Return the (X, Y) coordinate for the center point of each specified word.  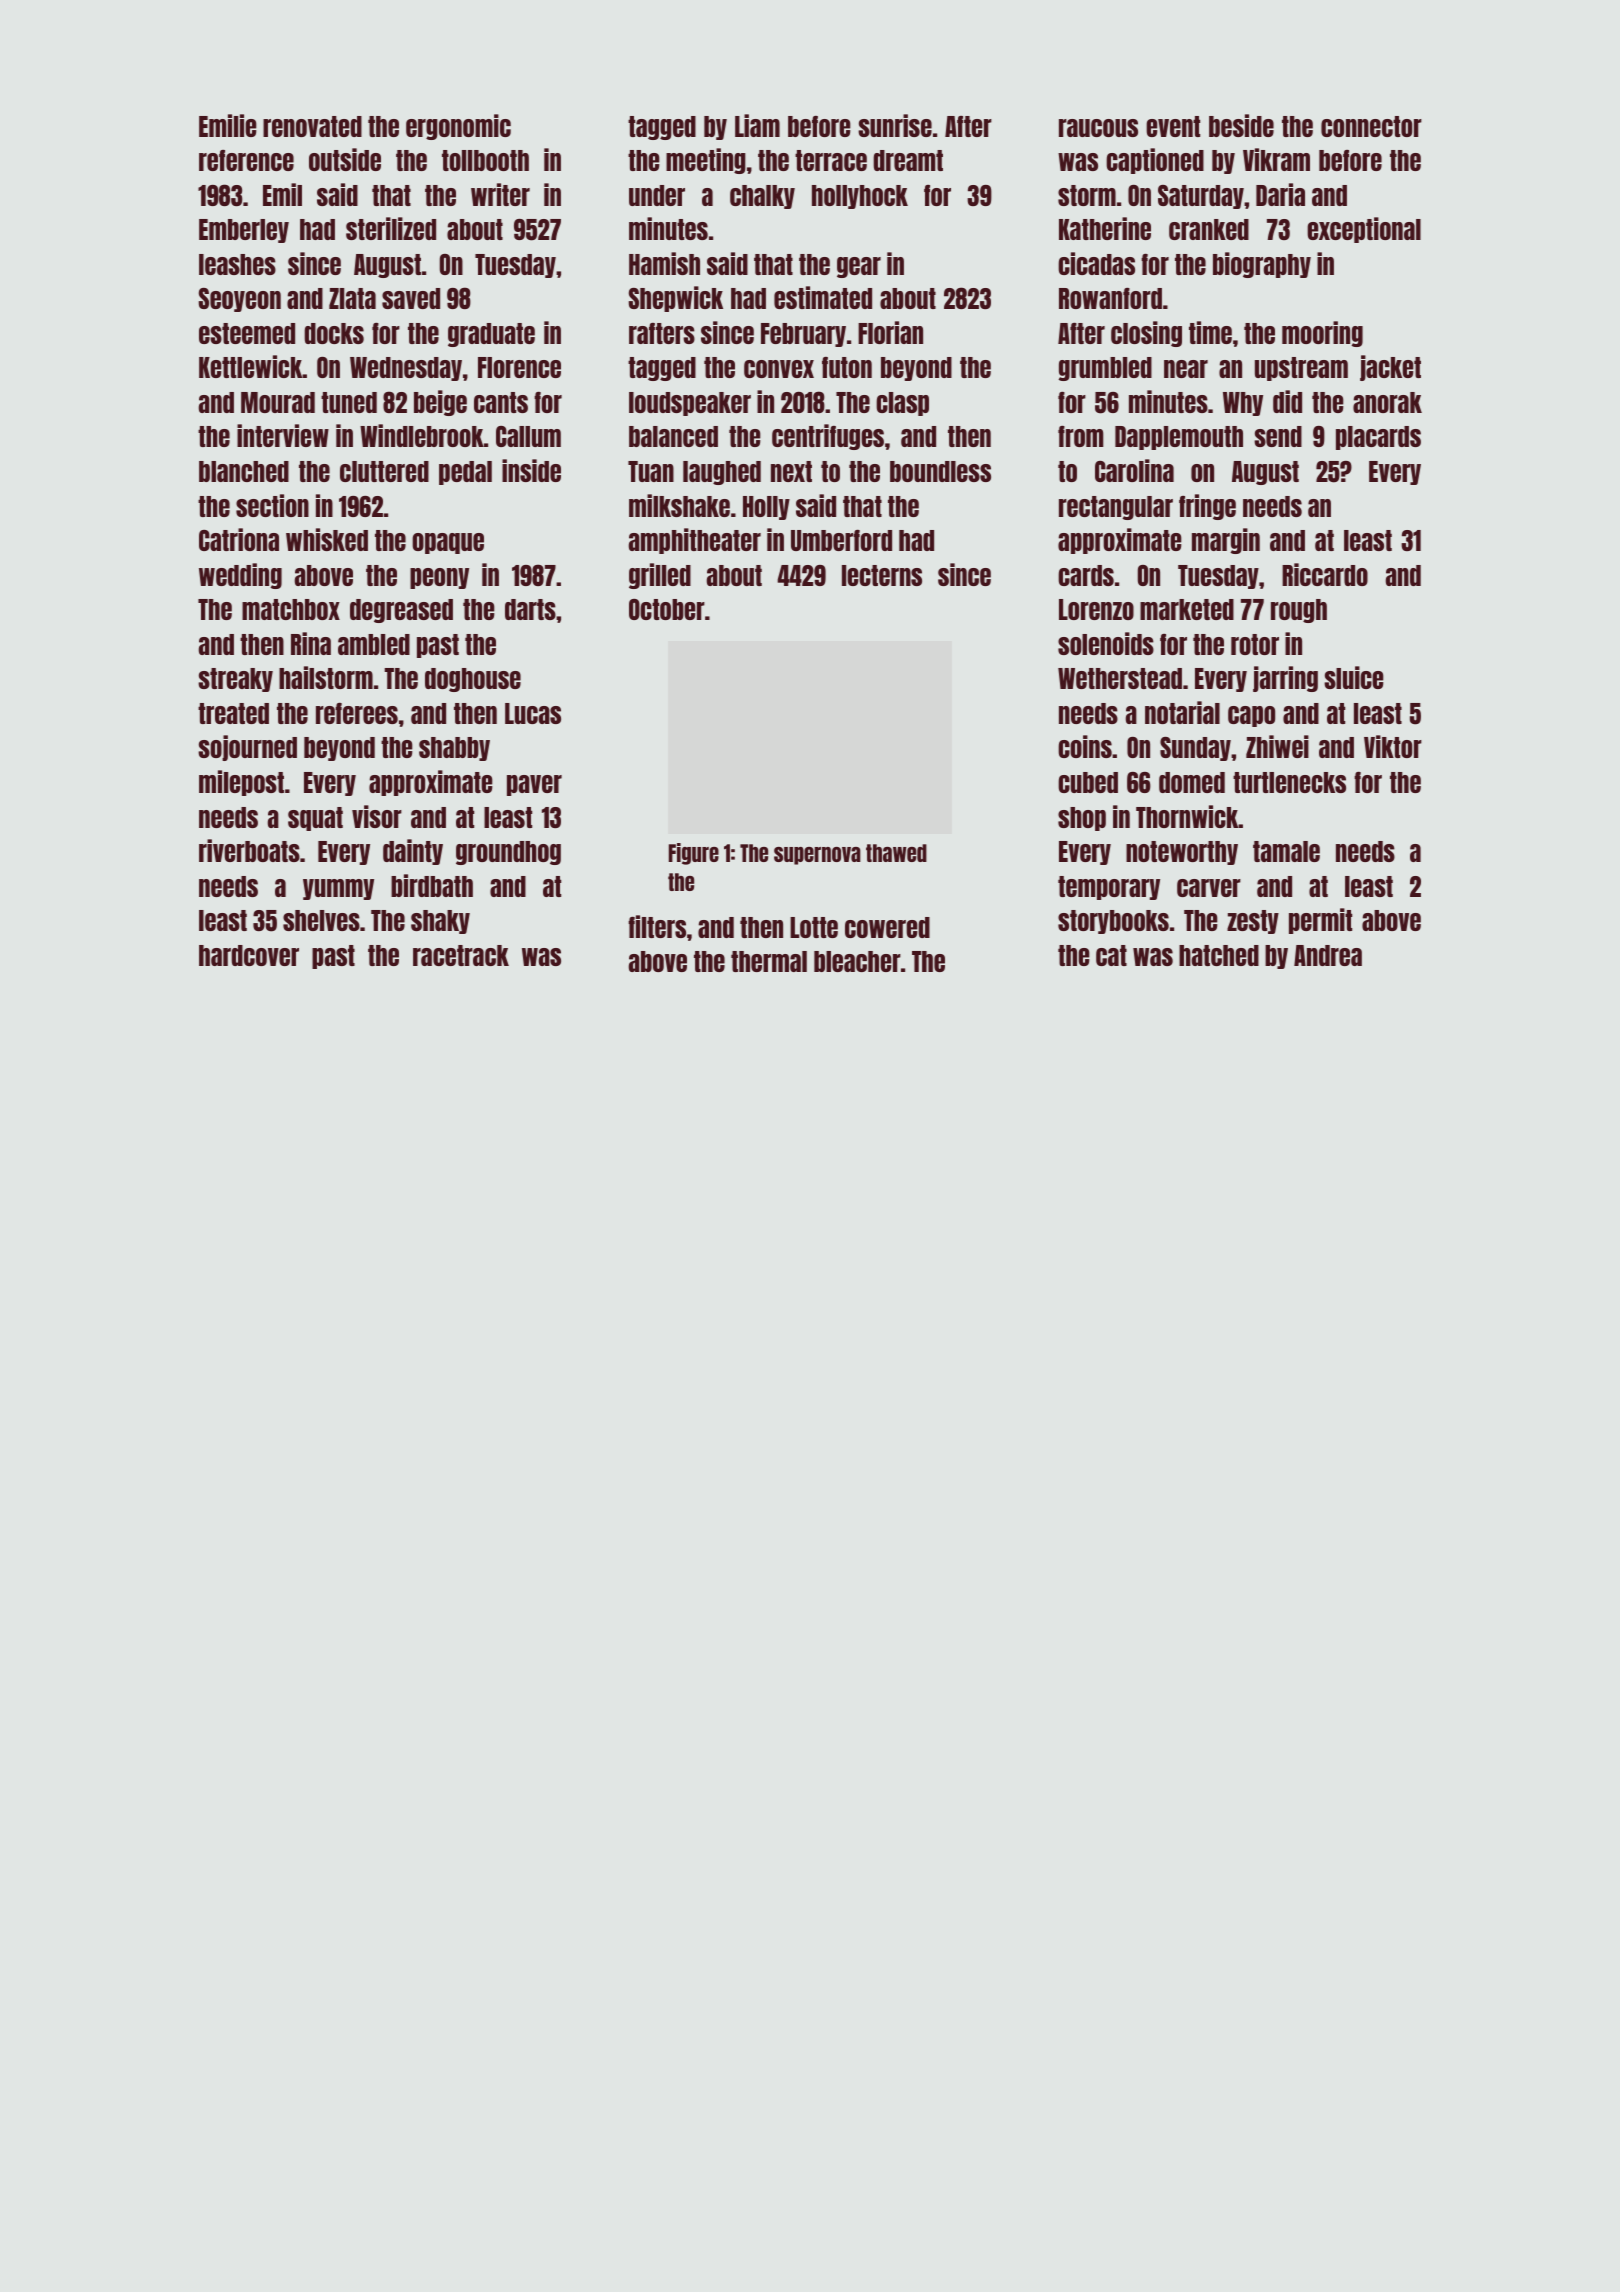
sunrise (895, 125)
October (667, 609)
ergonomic (458, 127)
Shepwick (675, 299)
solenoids (1106, 643)
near (1186, 369)
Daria (1280, 194)
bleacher (857, 961)
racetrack (461, 955)
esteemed (247, 333)
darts (530, 609)
